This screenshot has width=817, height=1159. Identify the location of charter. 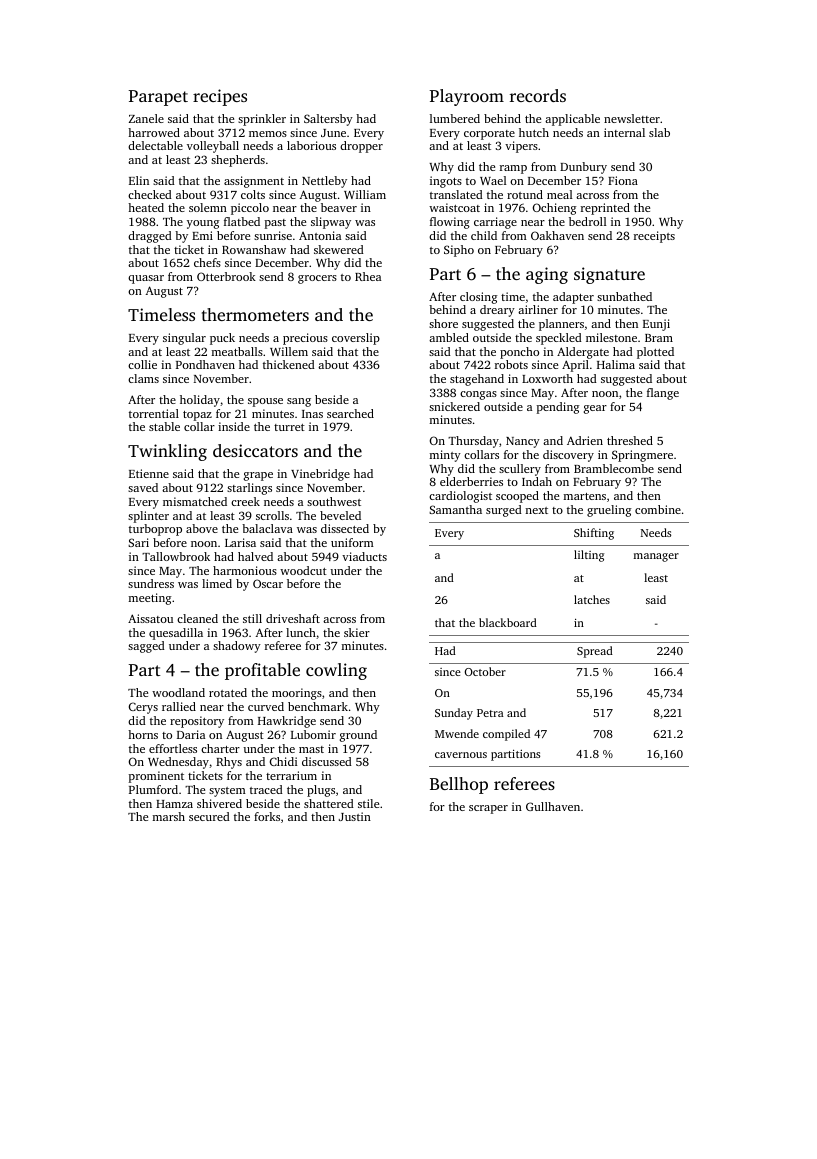
(220, 748).
